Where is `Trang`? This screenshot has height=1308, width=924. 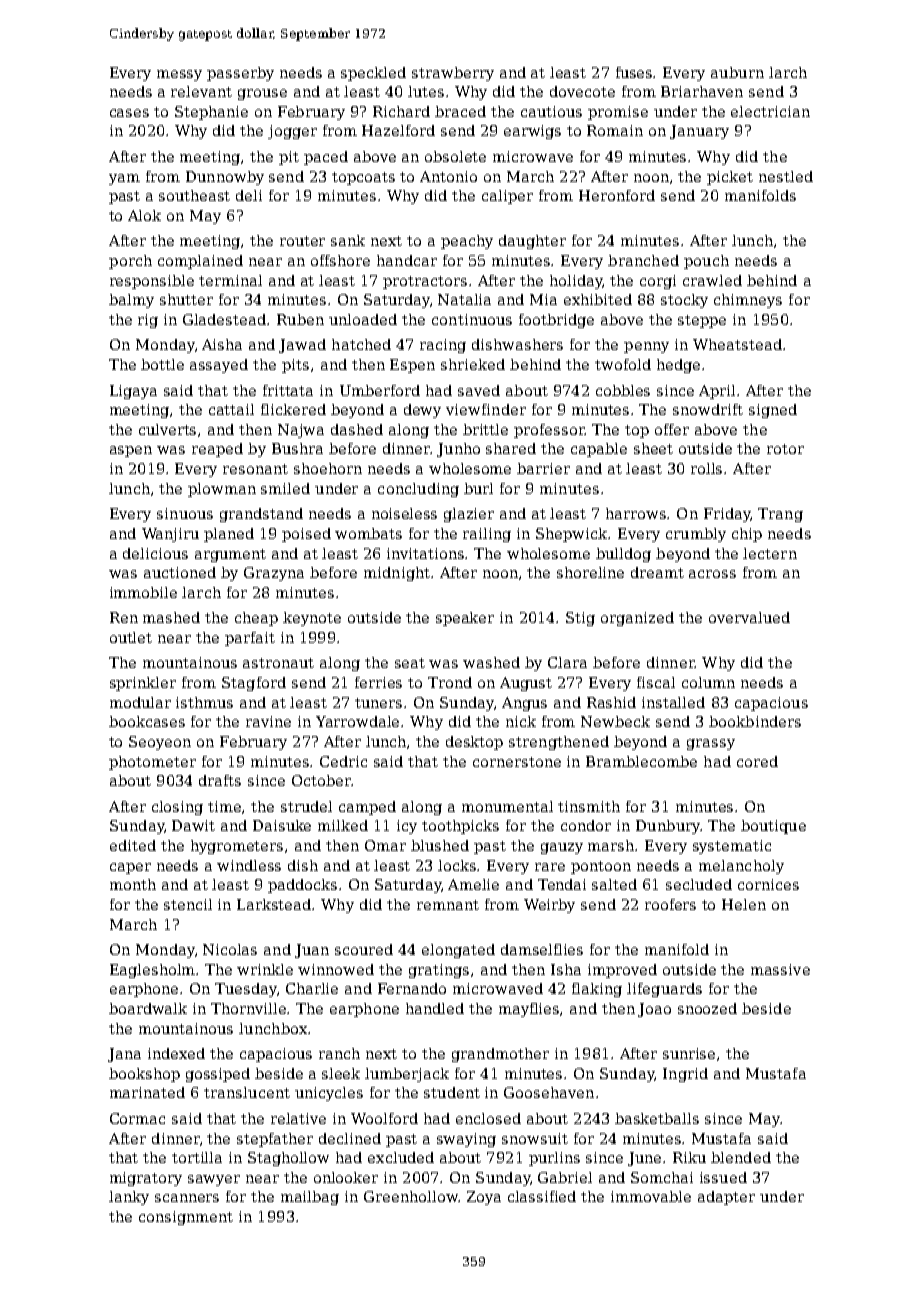
Trang is located at coordinates (780, 515).
